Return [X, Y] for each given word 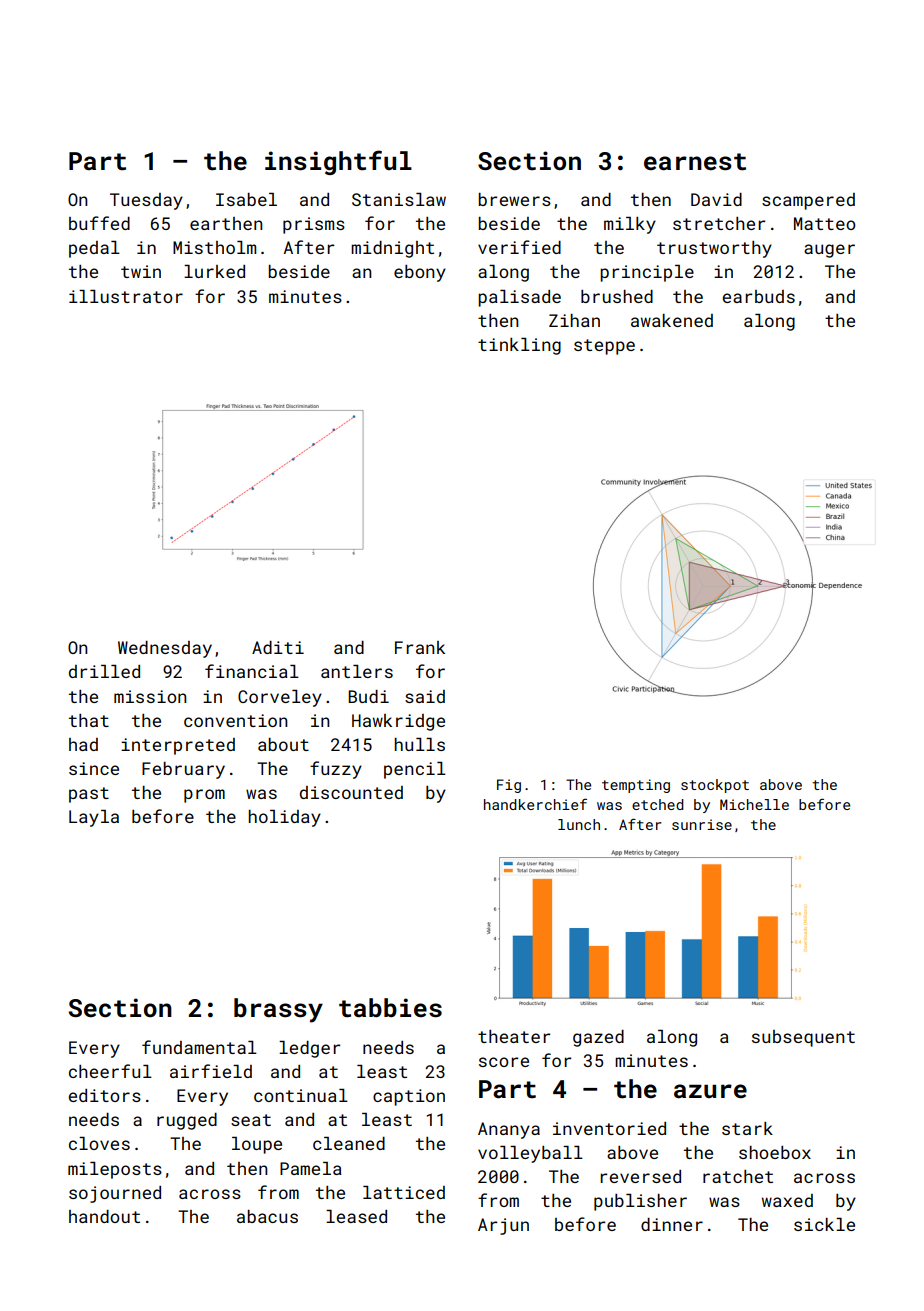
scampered [808, 201]
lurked [214, 271]
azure [710, 1091]
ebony [420, 273]
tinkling [519, 346]
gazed [598, 1038]
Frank [420, 647]
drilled [104, 671]
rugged [187, 1121]
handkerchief [535, 804]
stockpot [715, 786]
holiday [284, 818]
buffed [99, 223]
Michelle [754, 804]
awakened [672, 320]
